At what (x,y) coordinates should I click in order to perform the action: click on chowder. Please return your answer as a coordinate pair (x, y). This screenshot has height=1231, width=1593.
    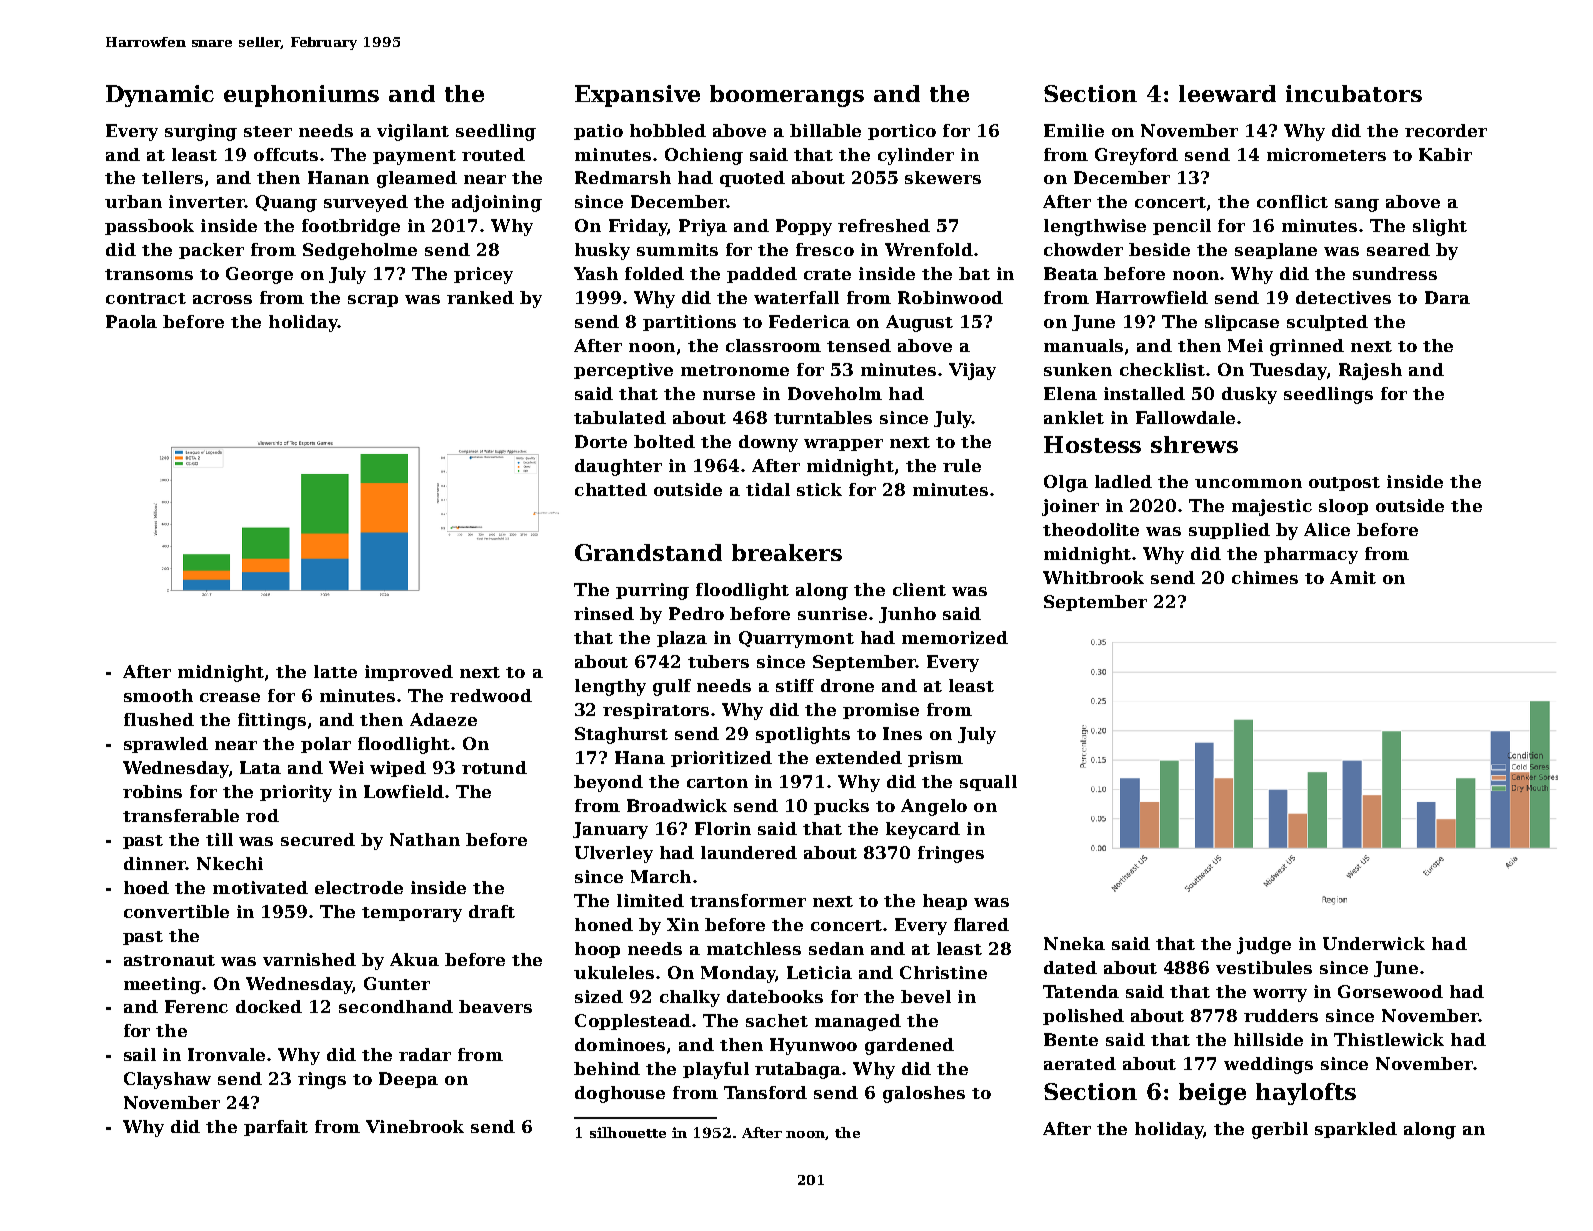
    Looking at the image, I should click on (1083, 249).
